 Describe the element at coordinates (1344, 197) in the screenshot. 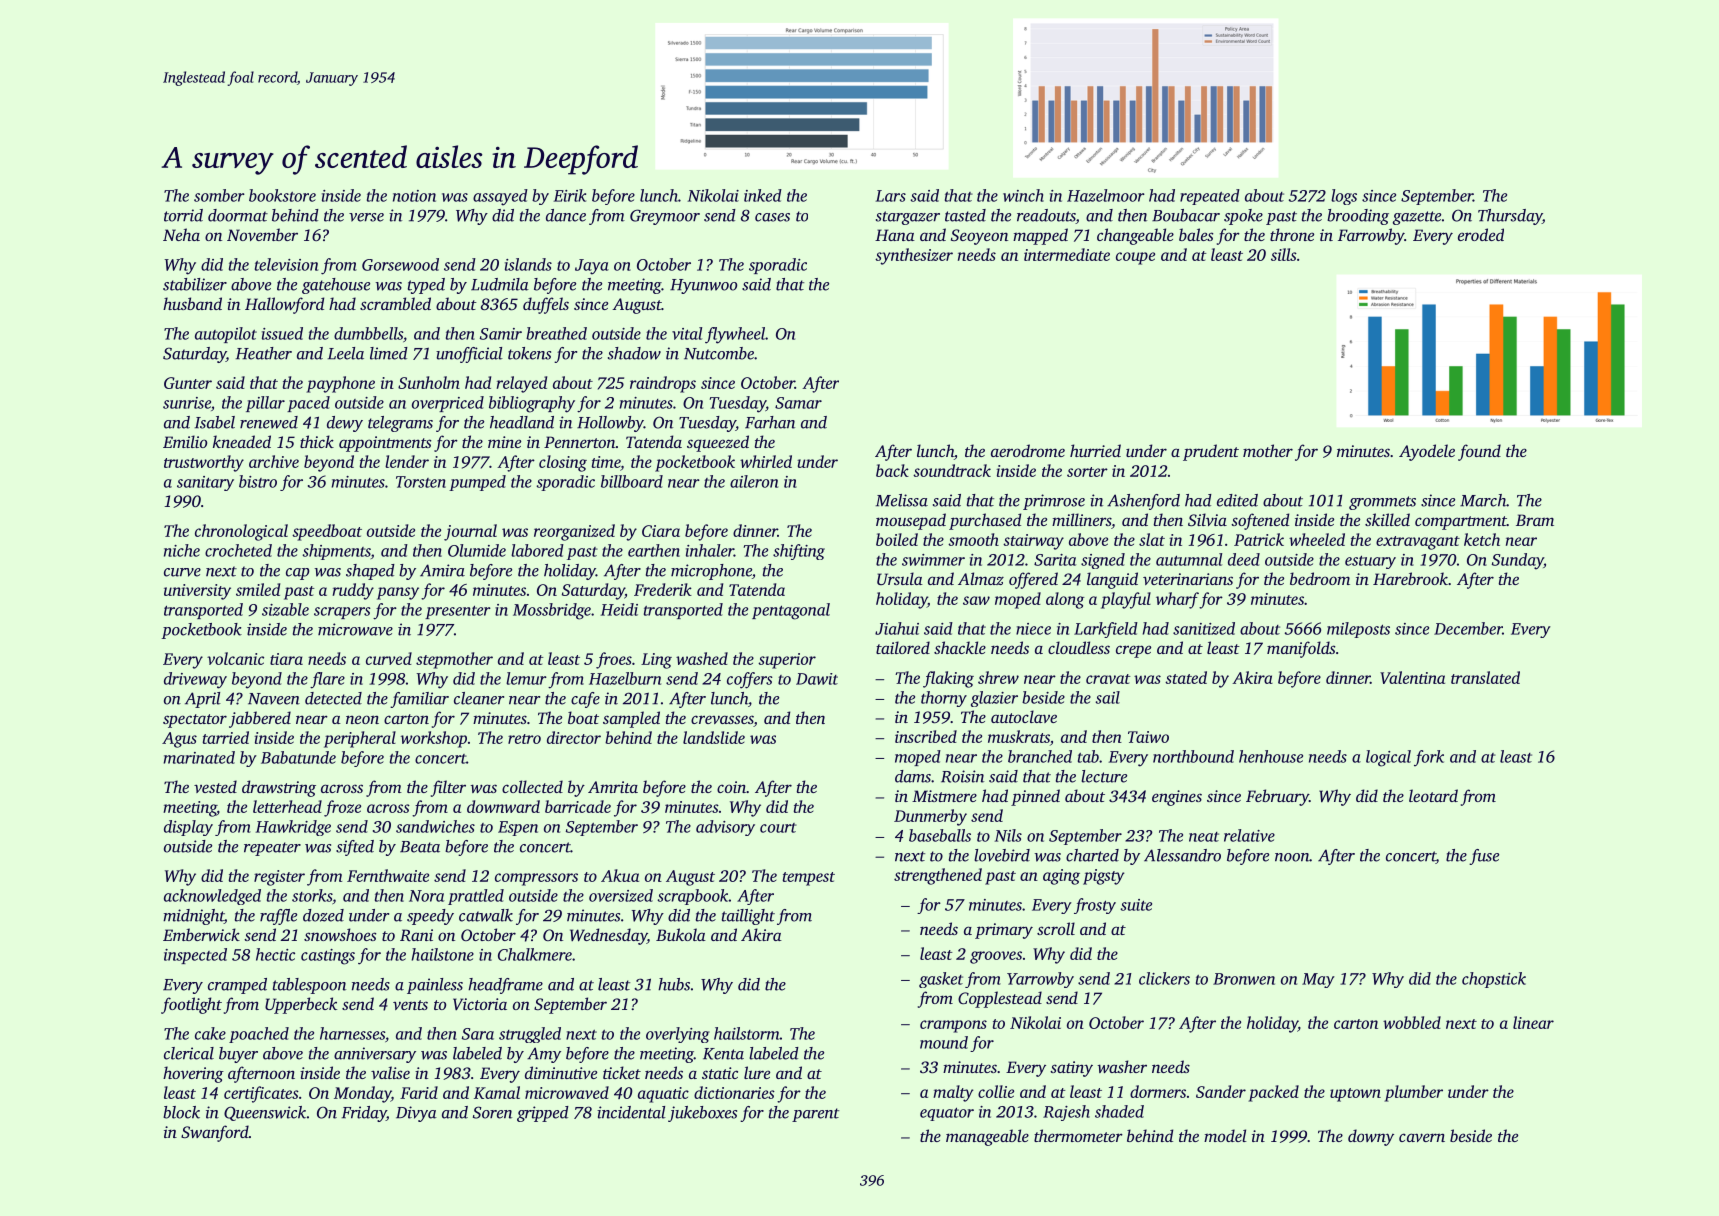

I see `logs` at that location.
